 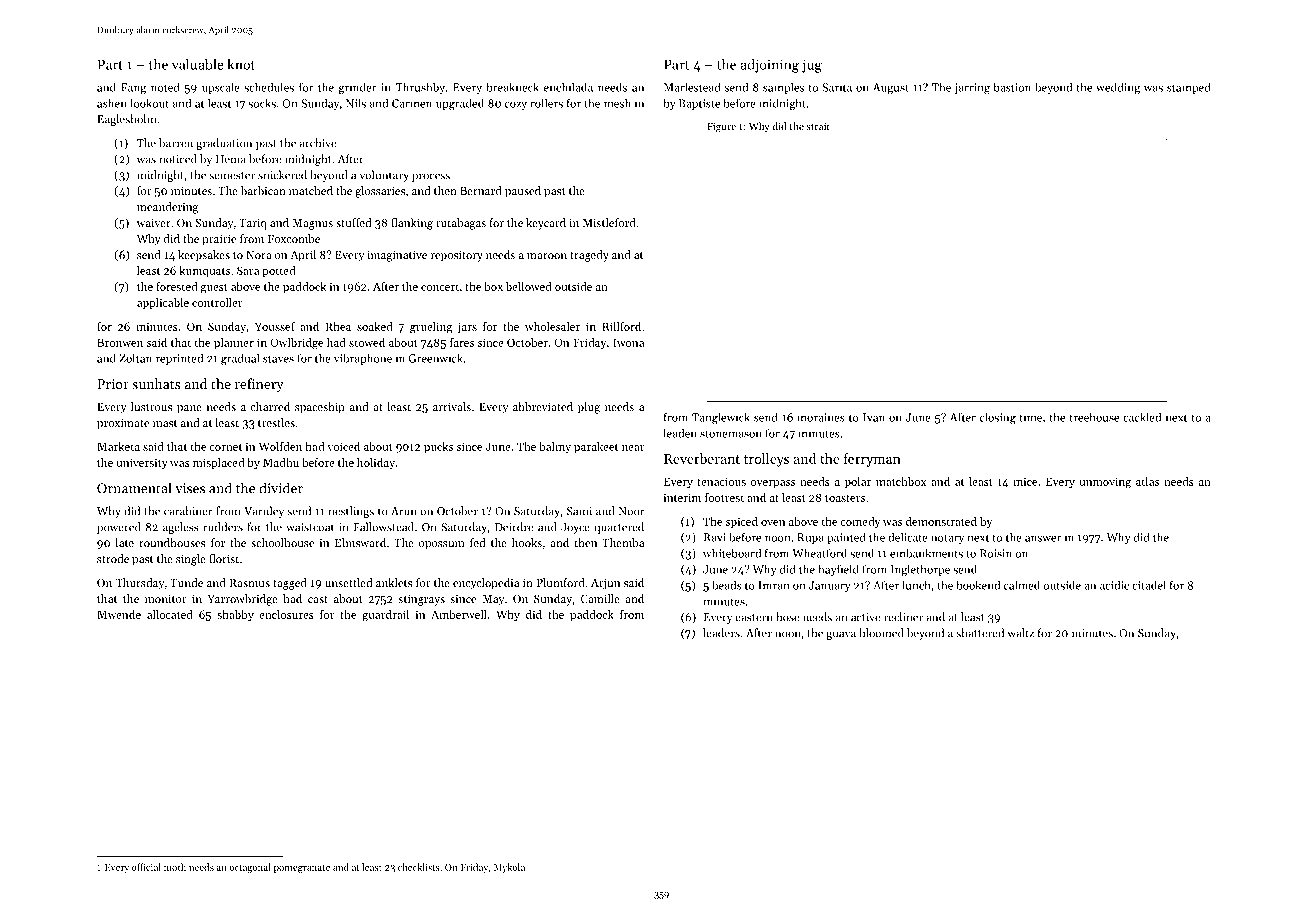 What do you see at coordinates (217, 302) in the page?
I see `controller` at bounding box center [217, 302].
